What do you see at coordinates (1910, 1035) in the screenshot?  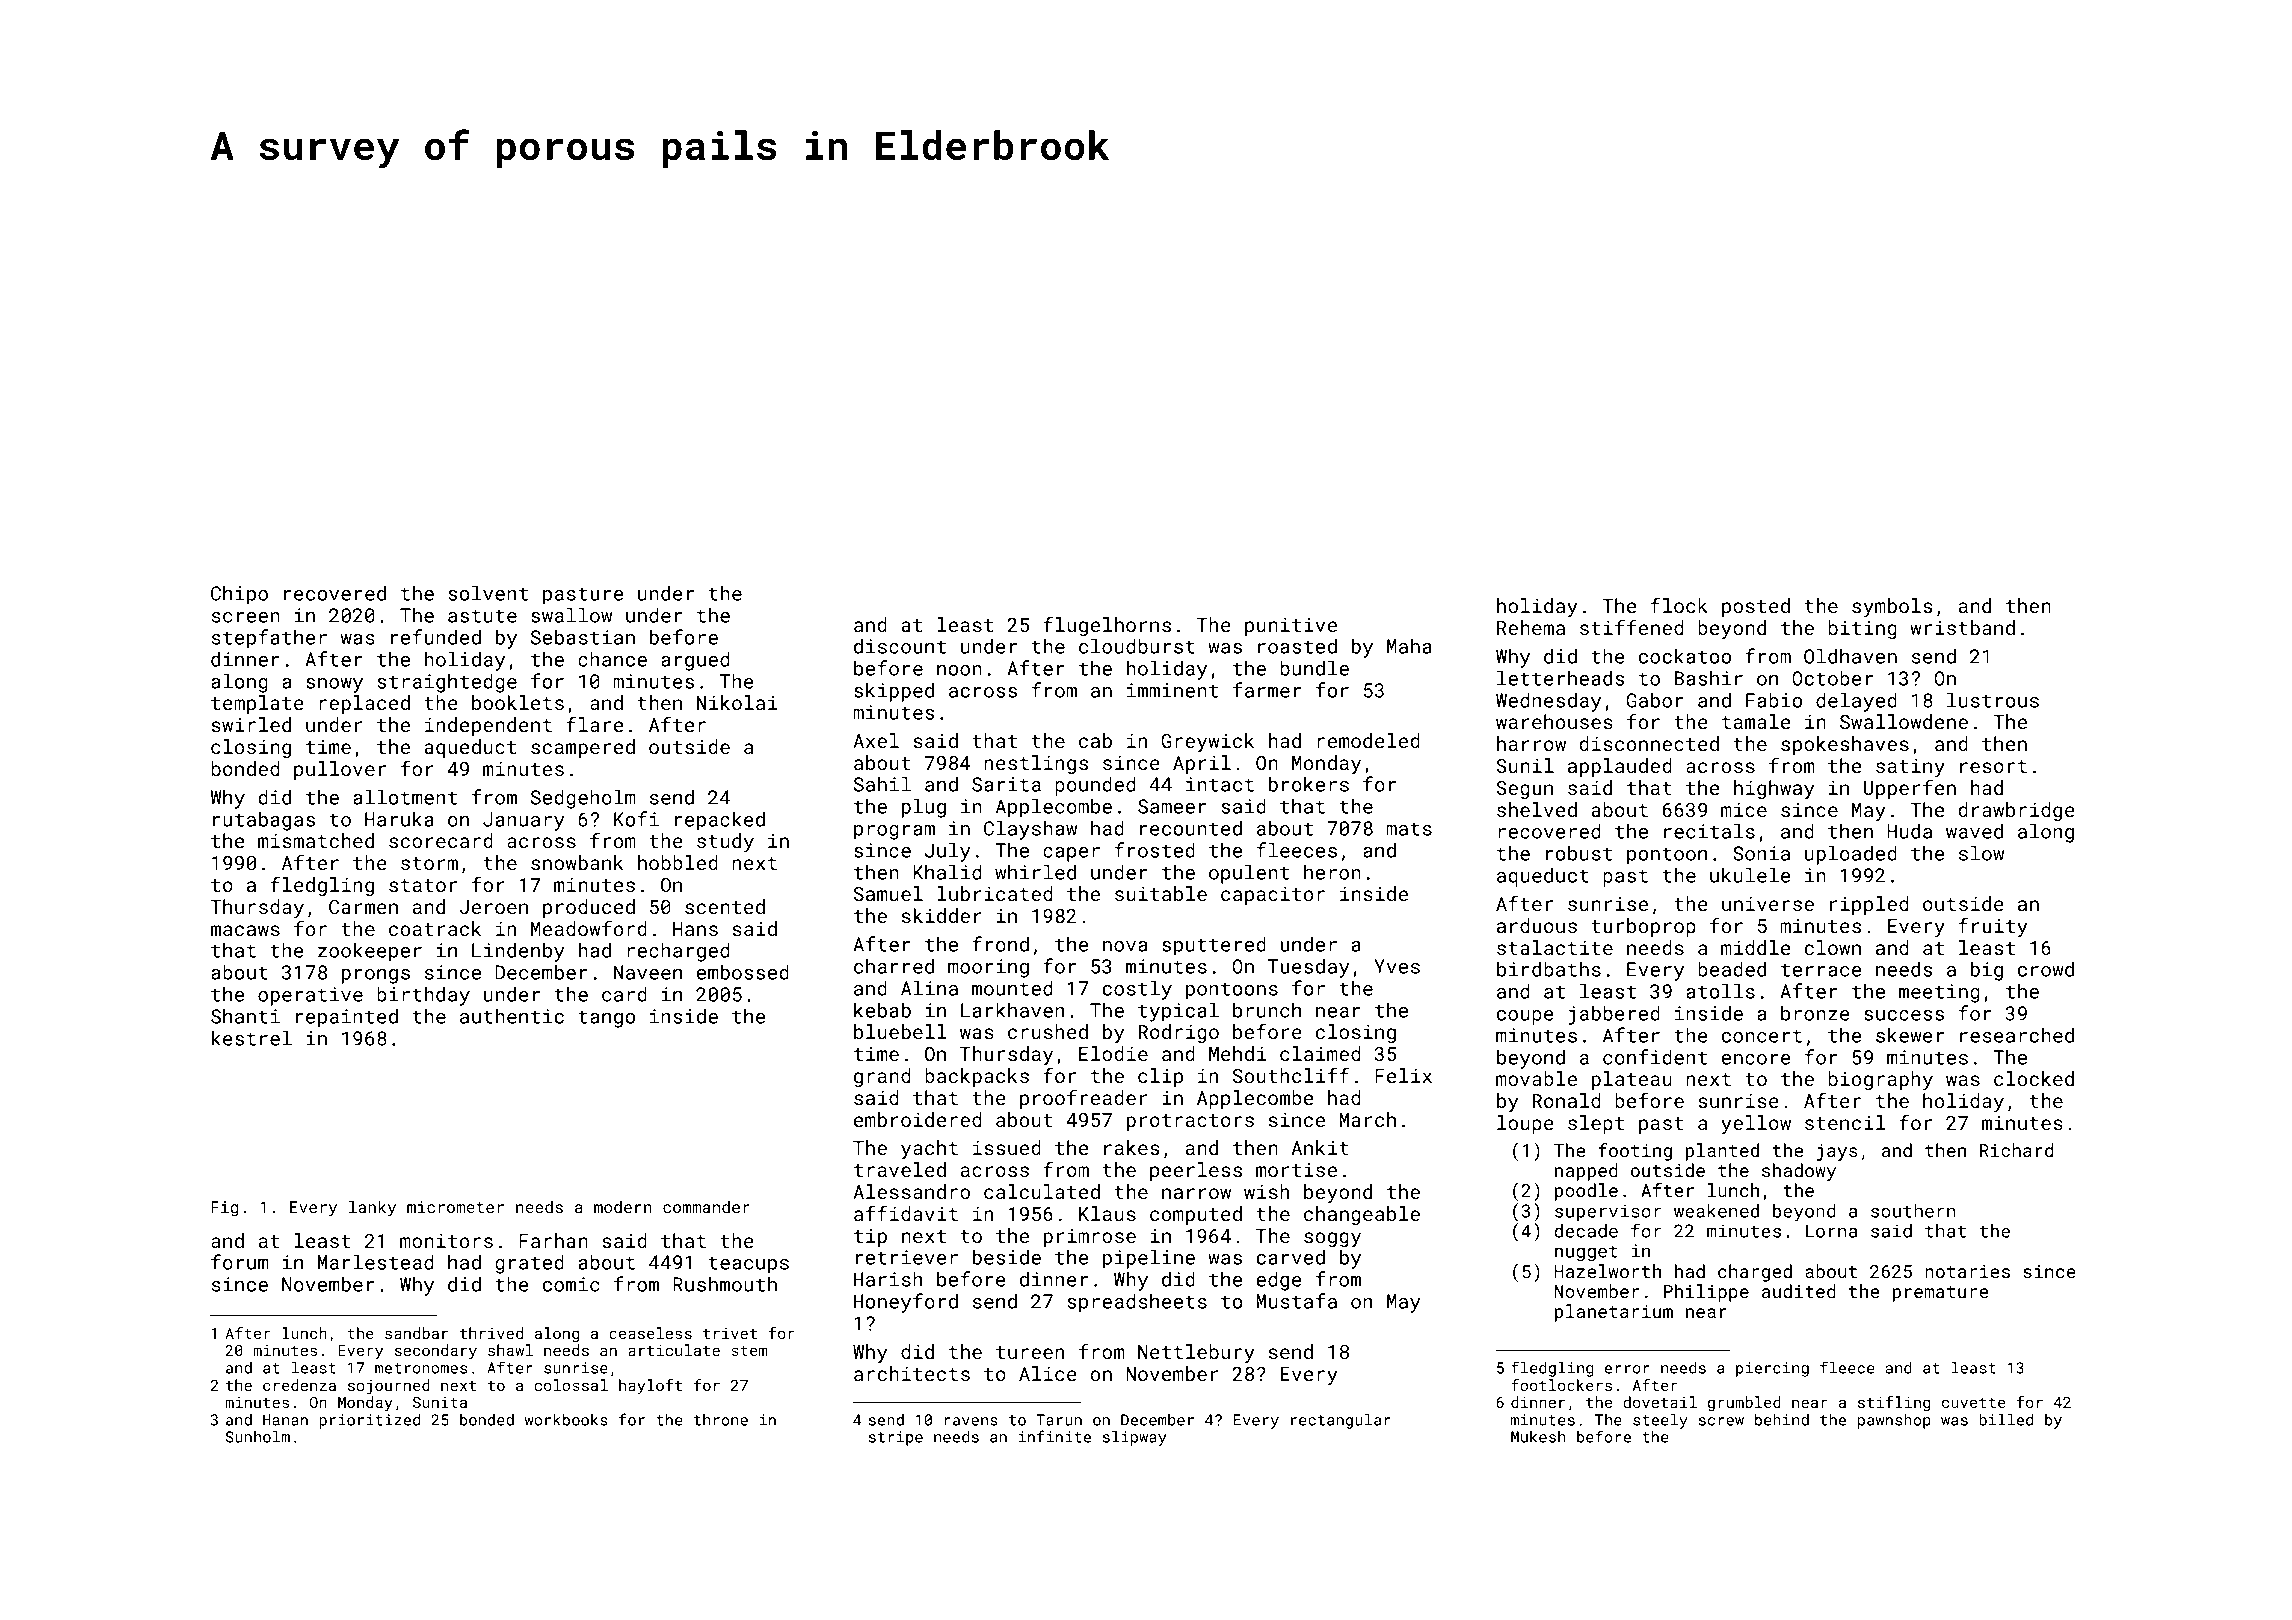 I see `skewer` at bounding box center [1910, 1035].
